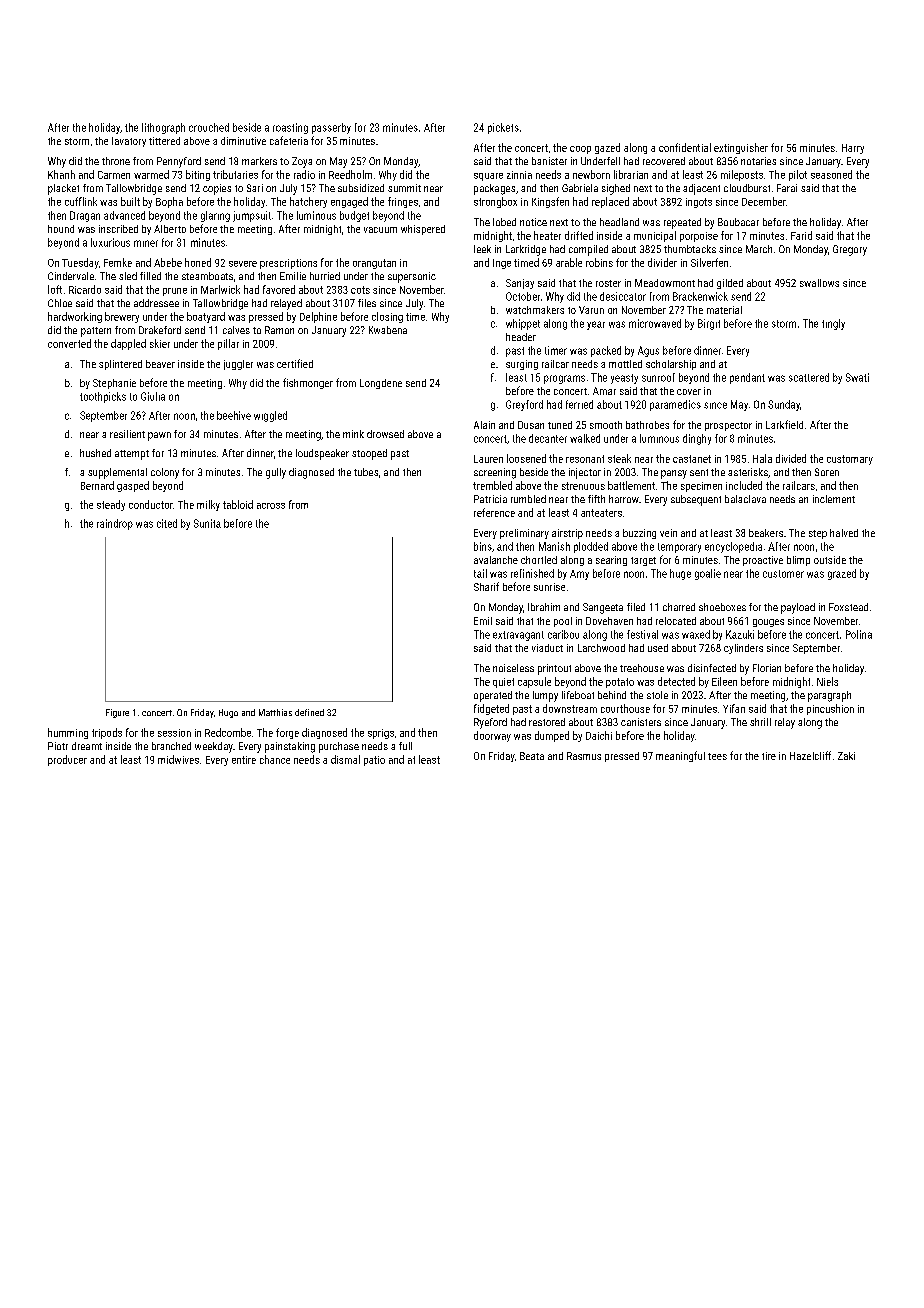  I want to click on included, so click(744, 485).
